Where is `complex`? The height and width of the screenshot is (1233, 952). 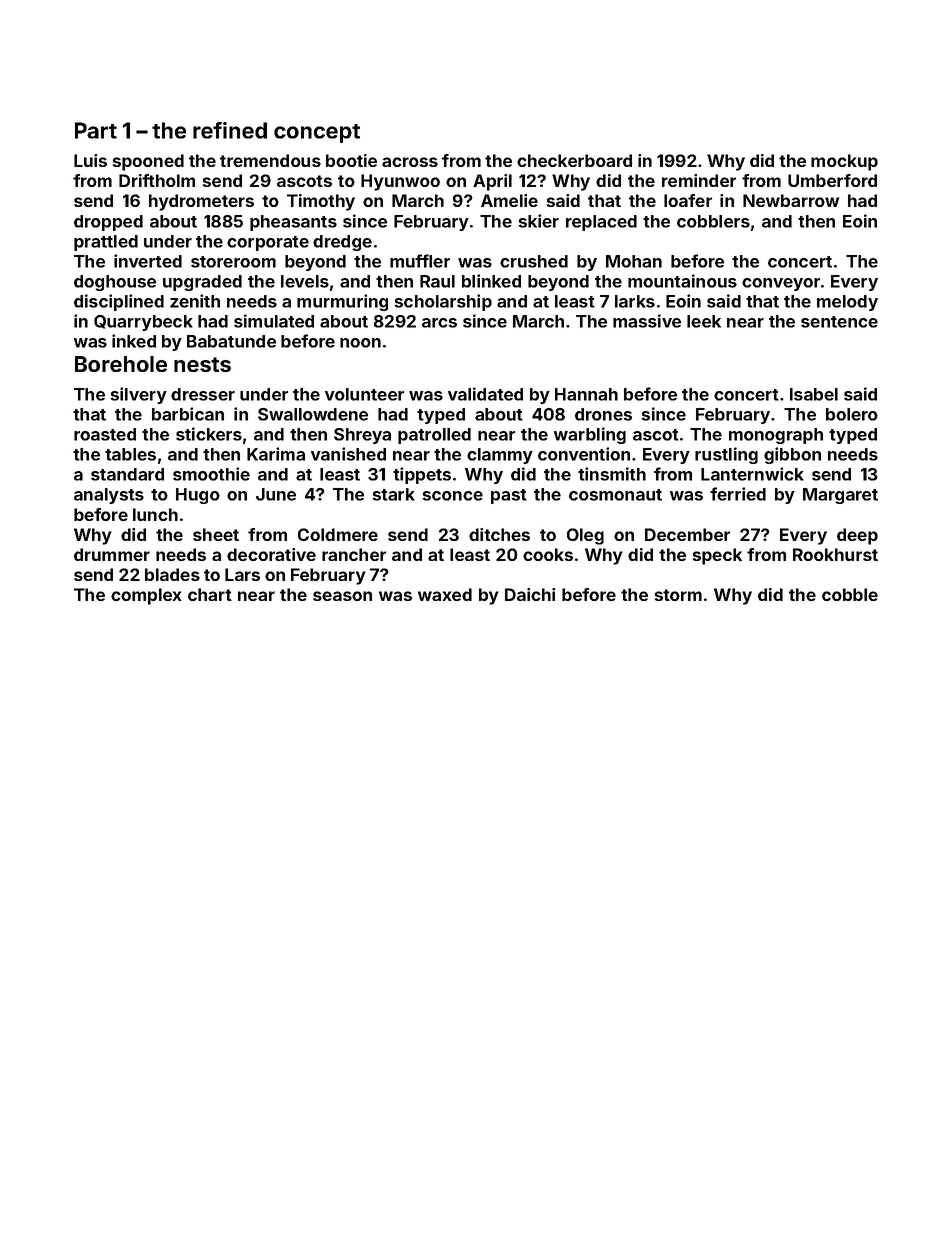
complex is located at coordinates (146, 596).
